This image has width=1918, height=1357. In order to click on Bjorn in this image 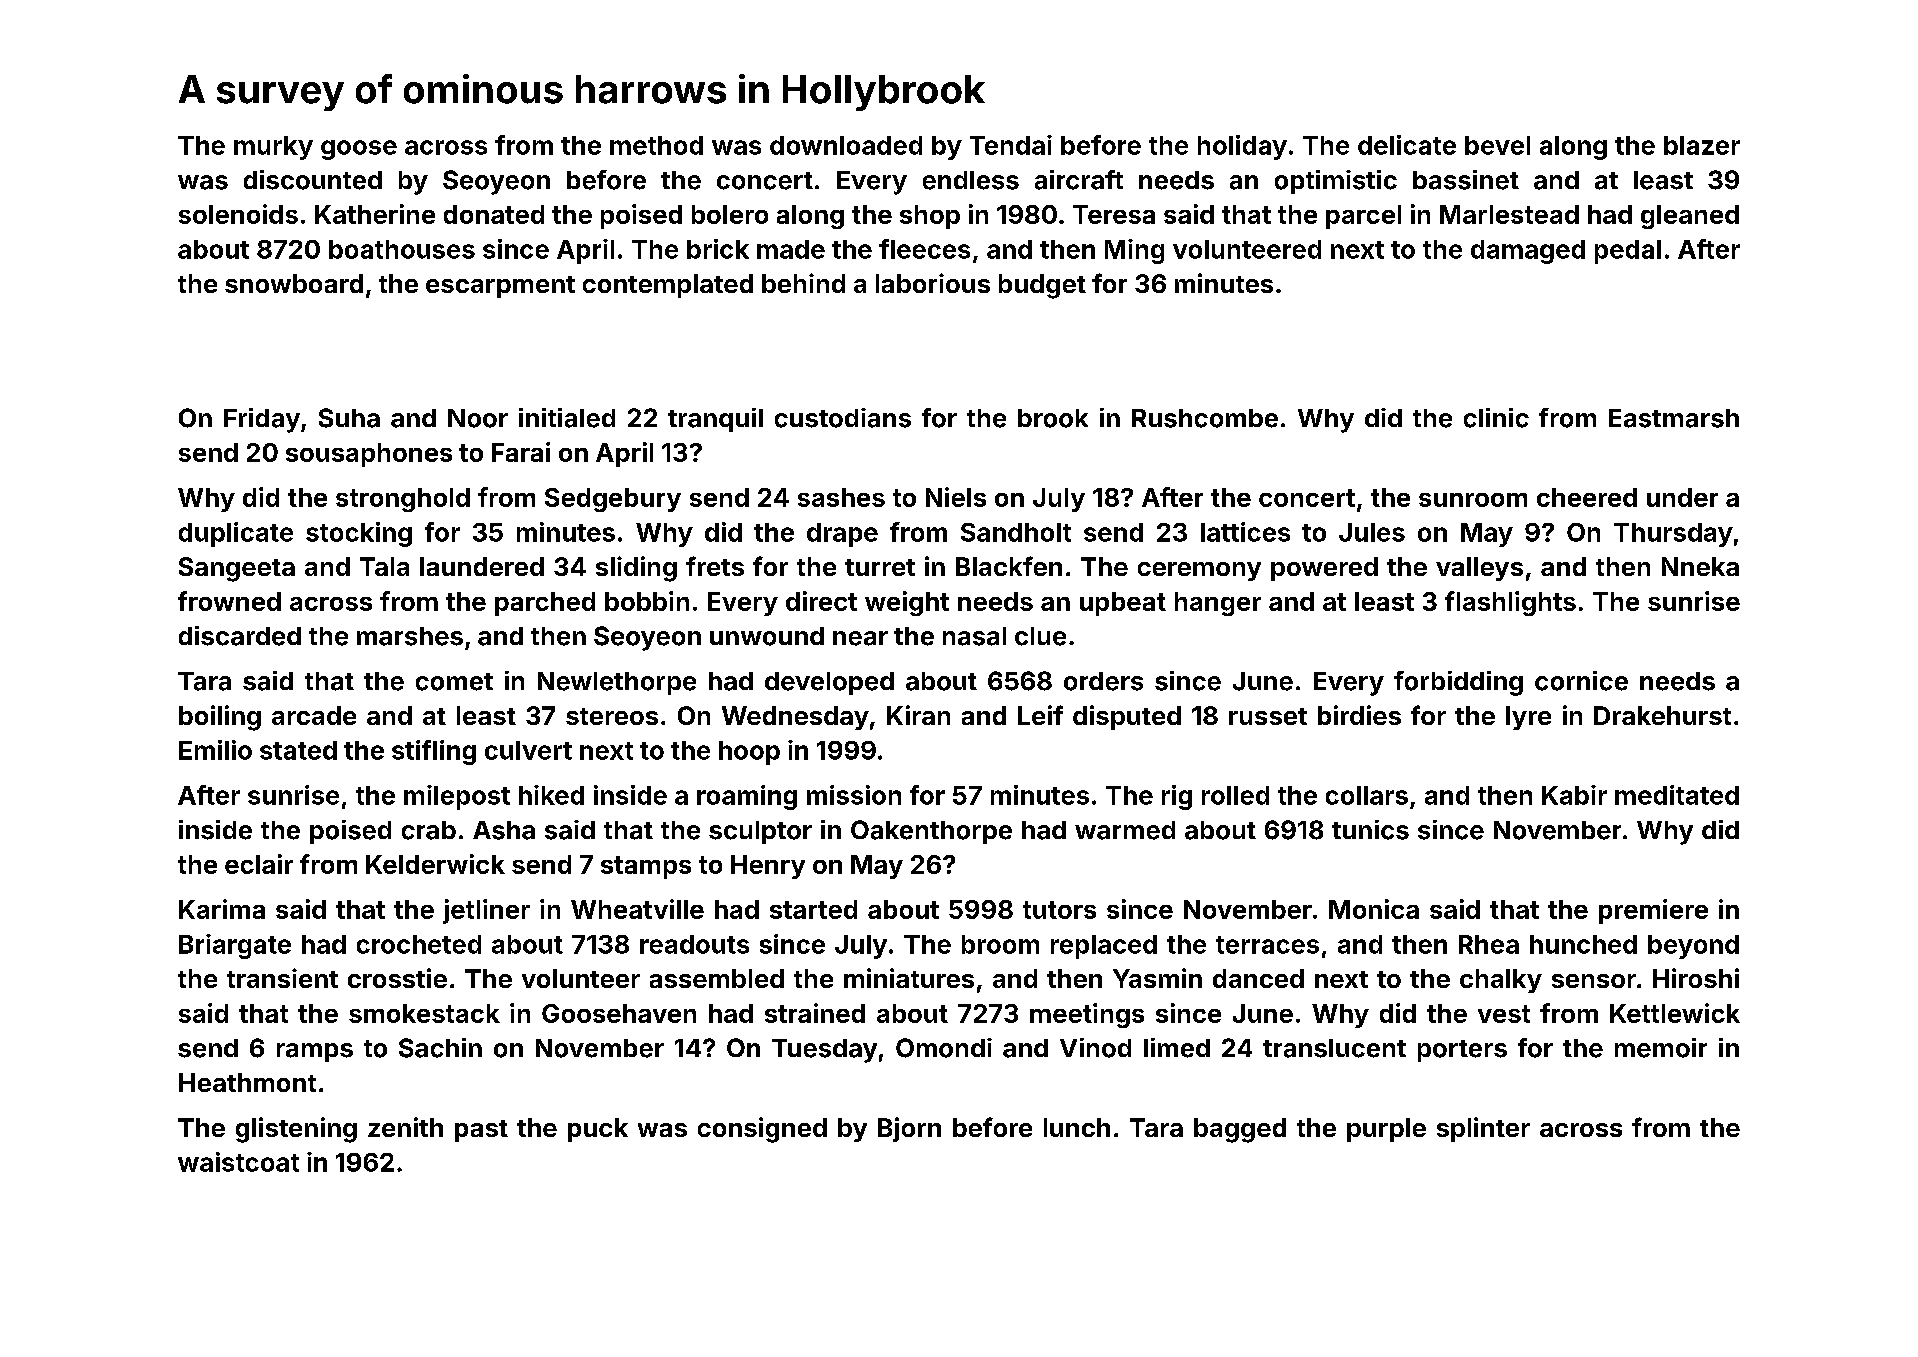, I will do `click(909, 1129)`.
